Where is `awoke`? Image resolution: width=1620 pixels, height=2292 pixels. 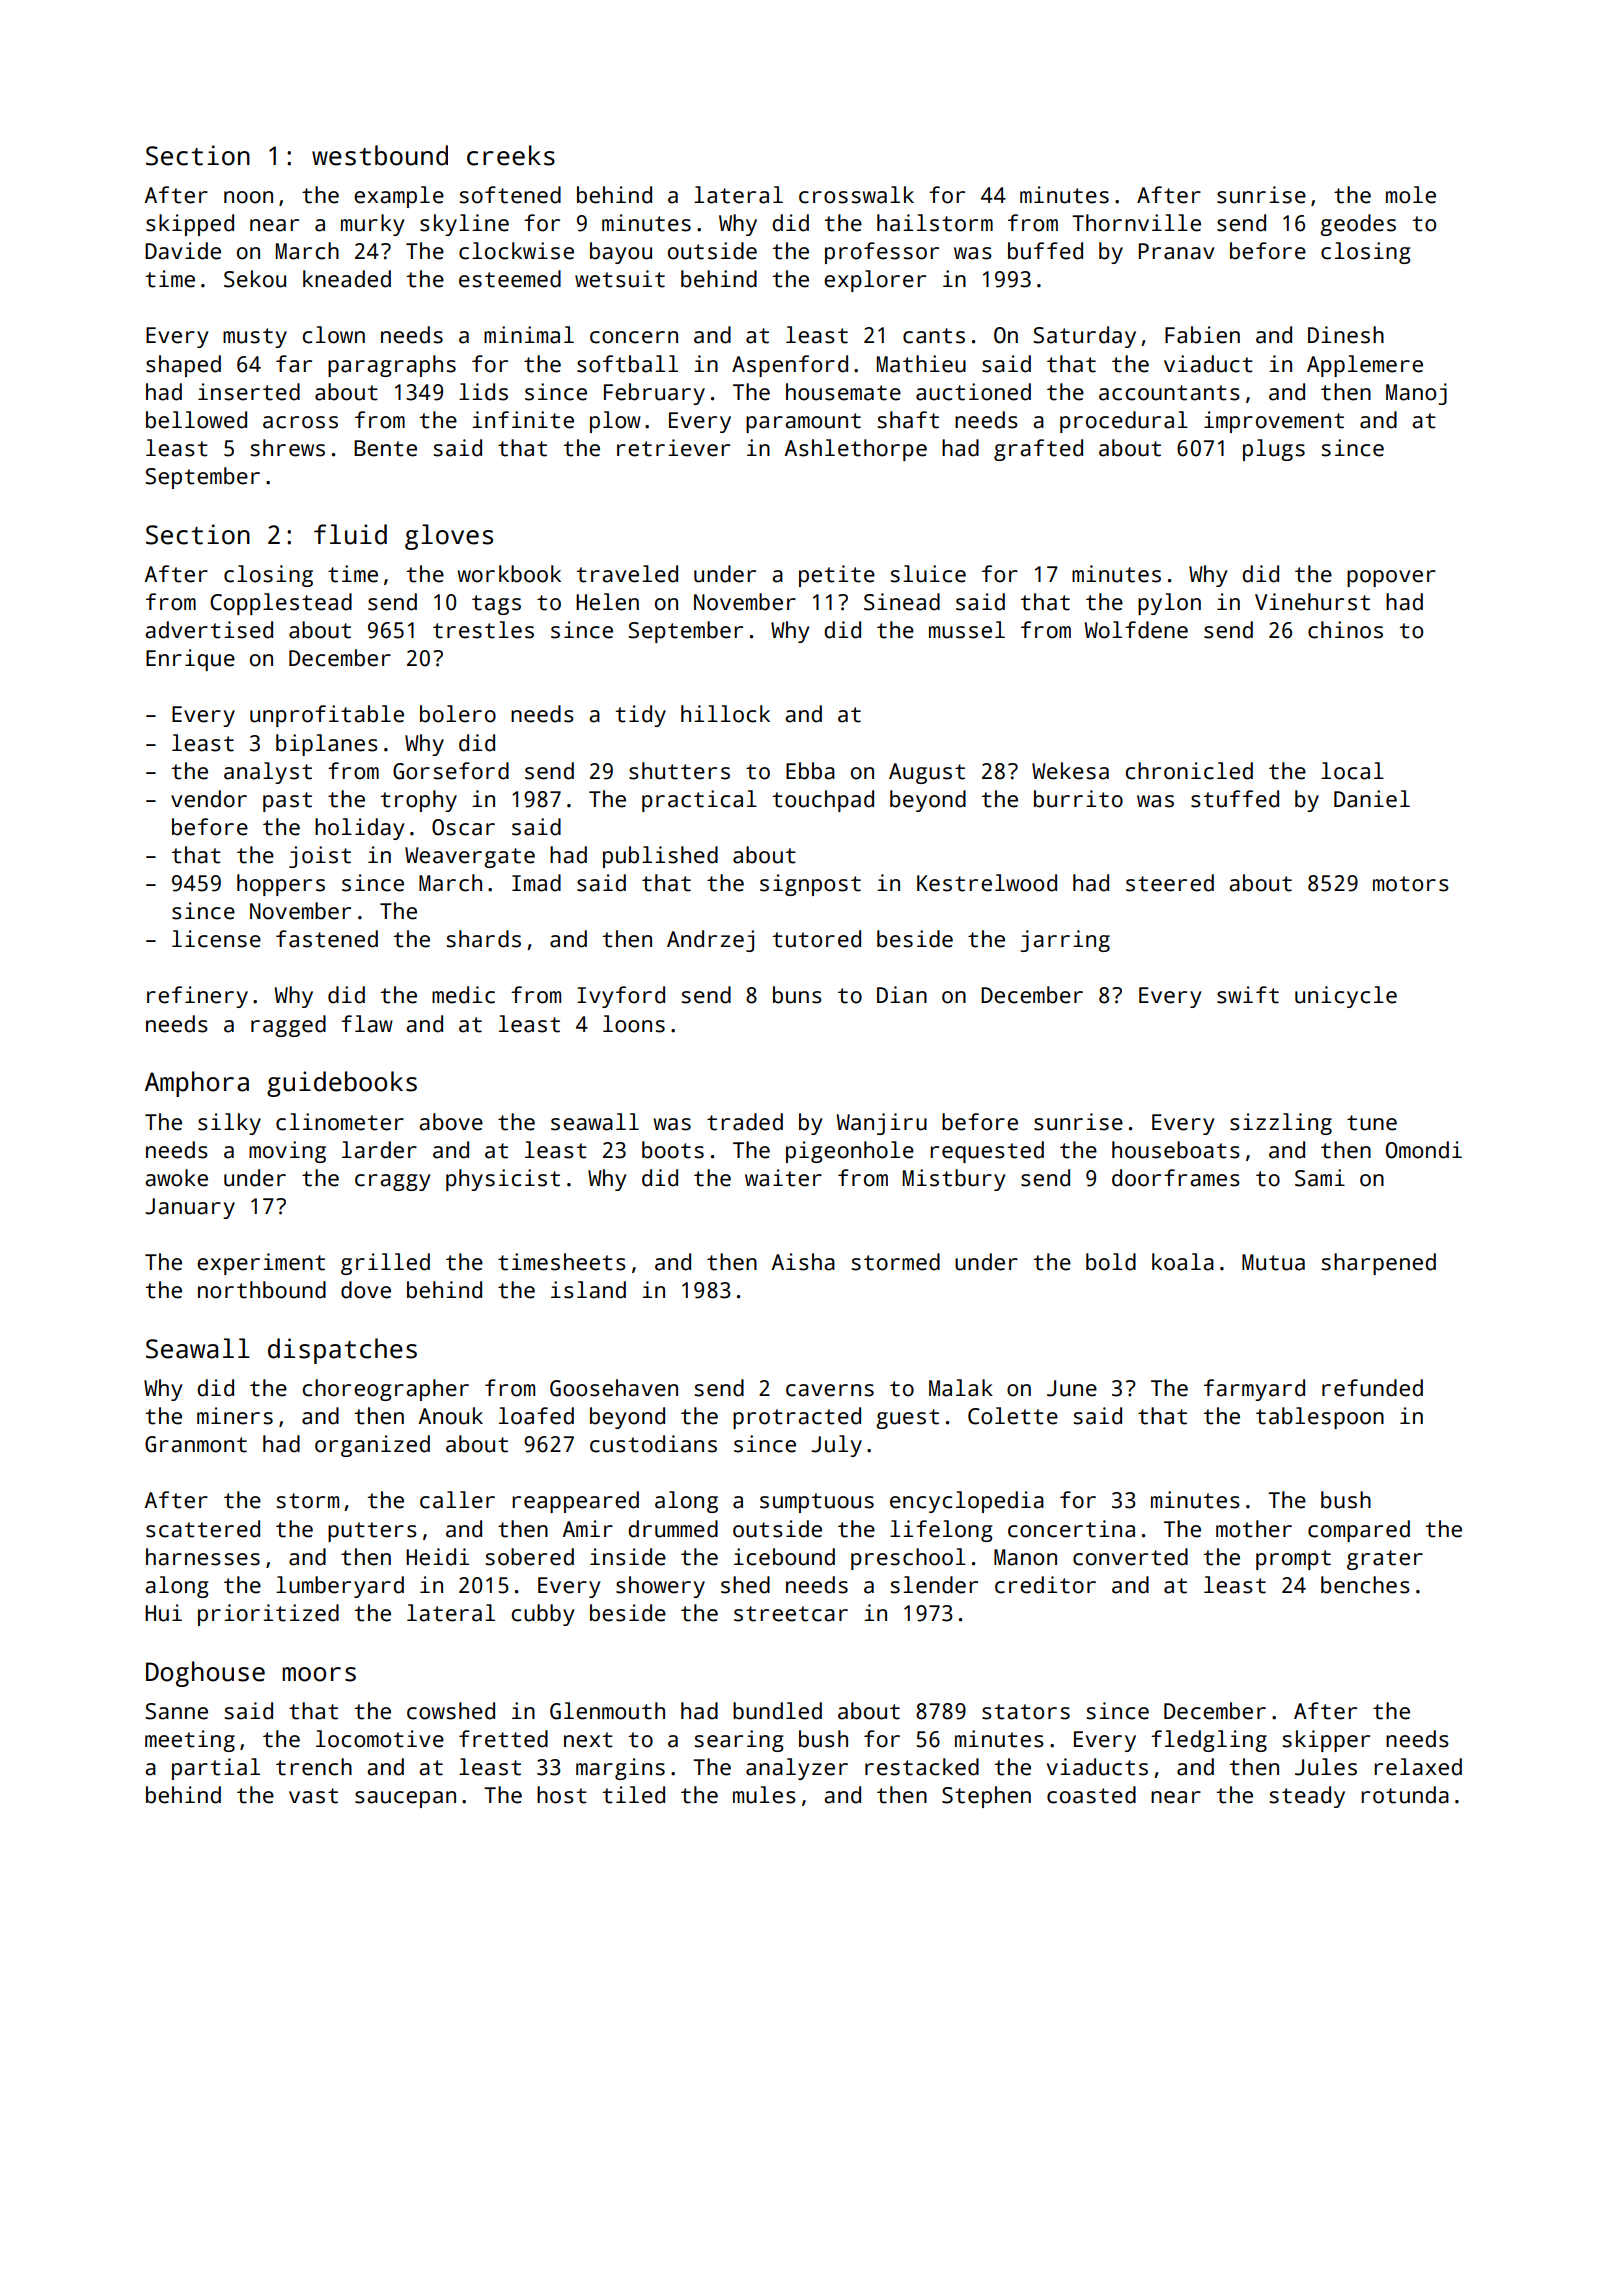
awoke is located at coordinates (176, 1178).
